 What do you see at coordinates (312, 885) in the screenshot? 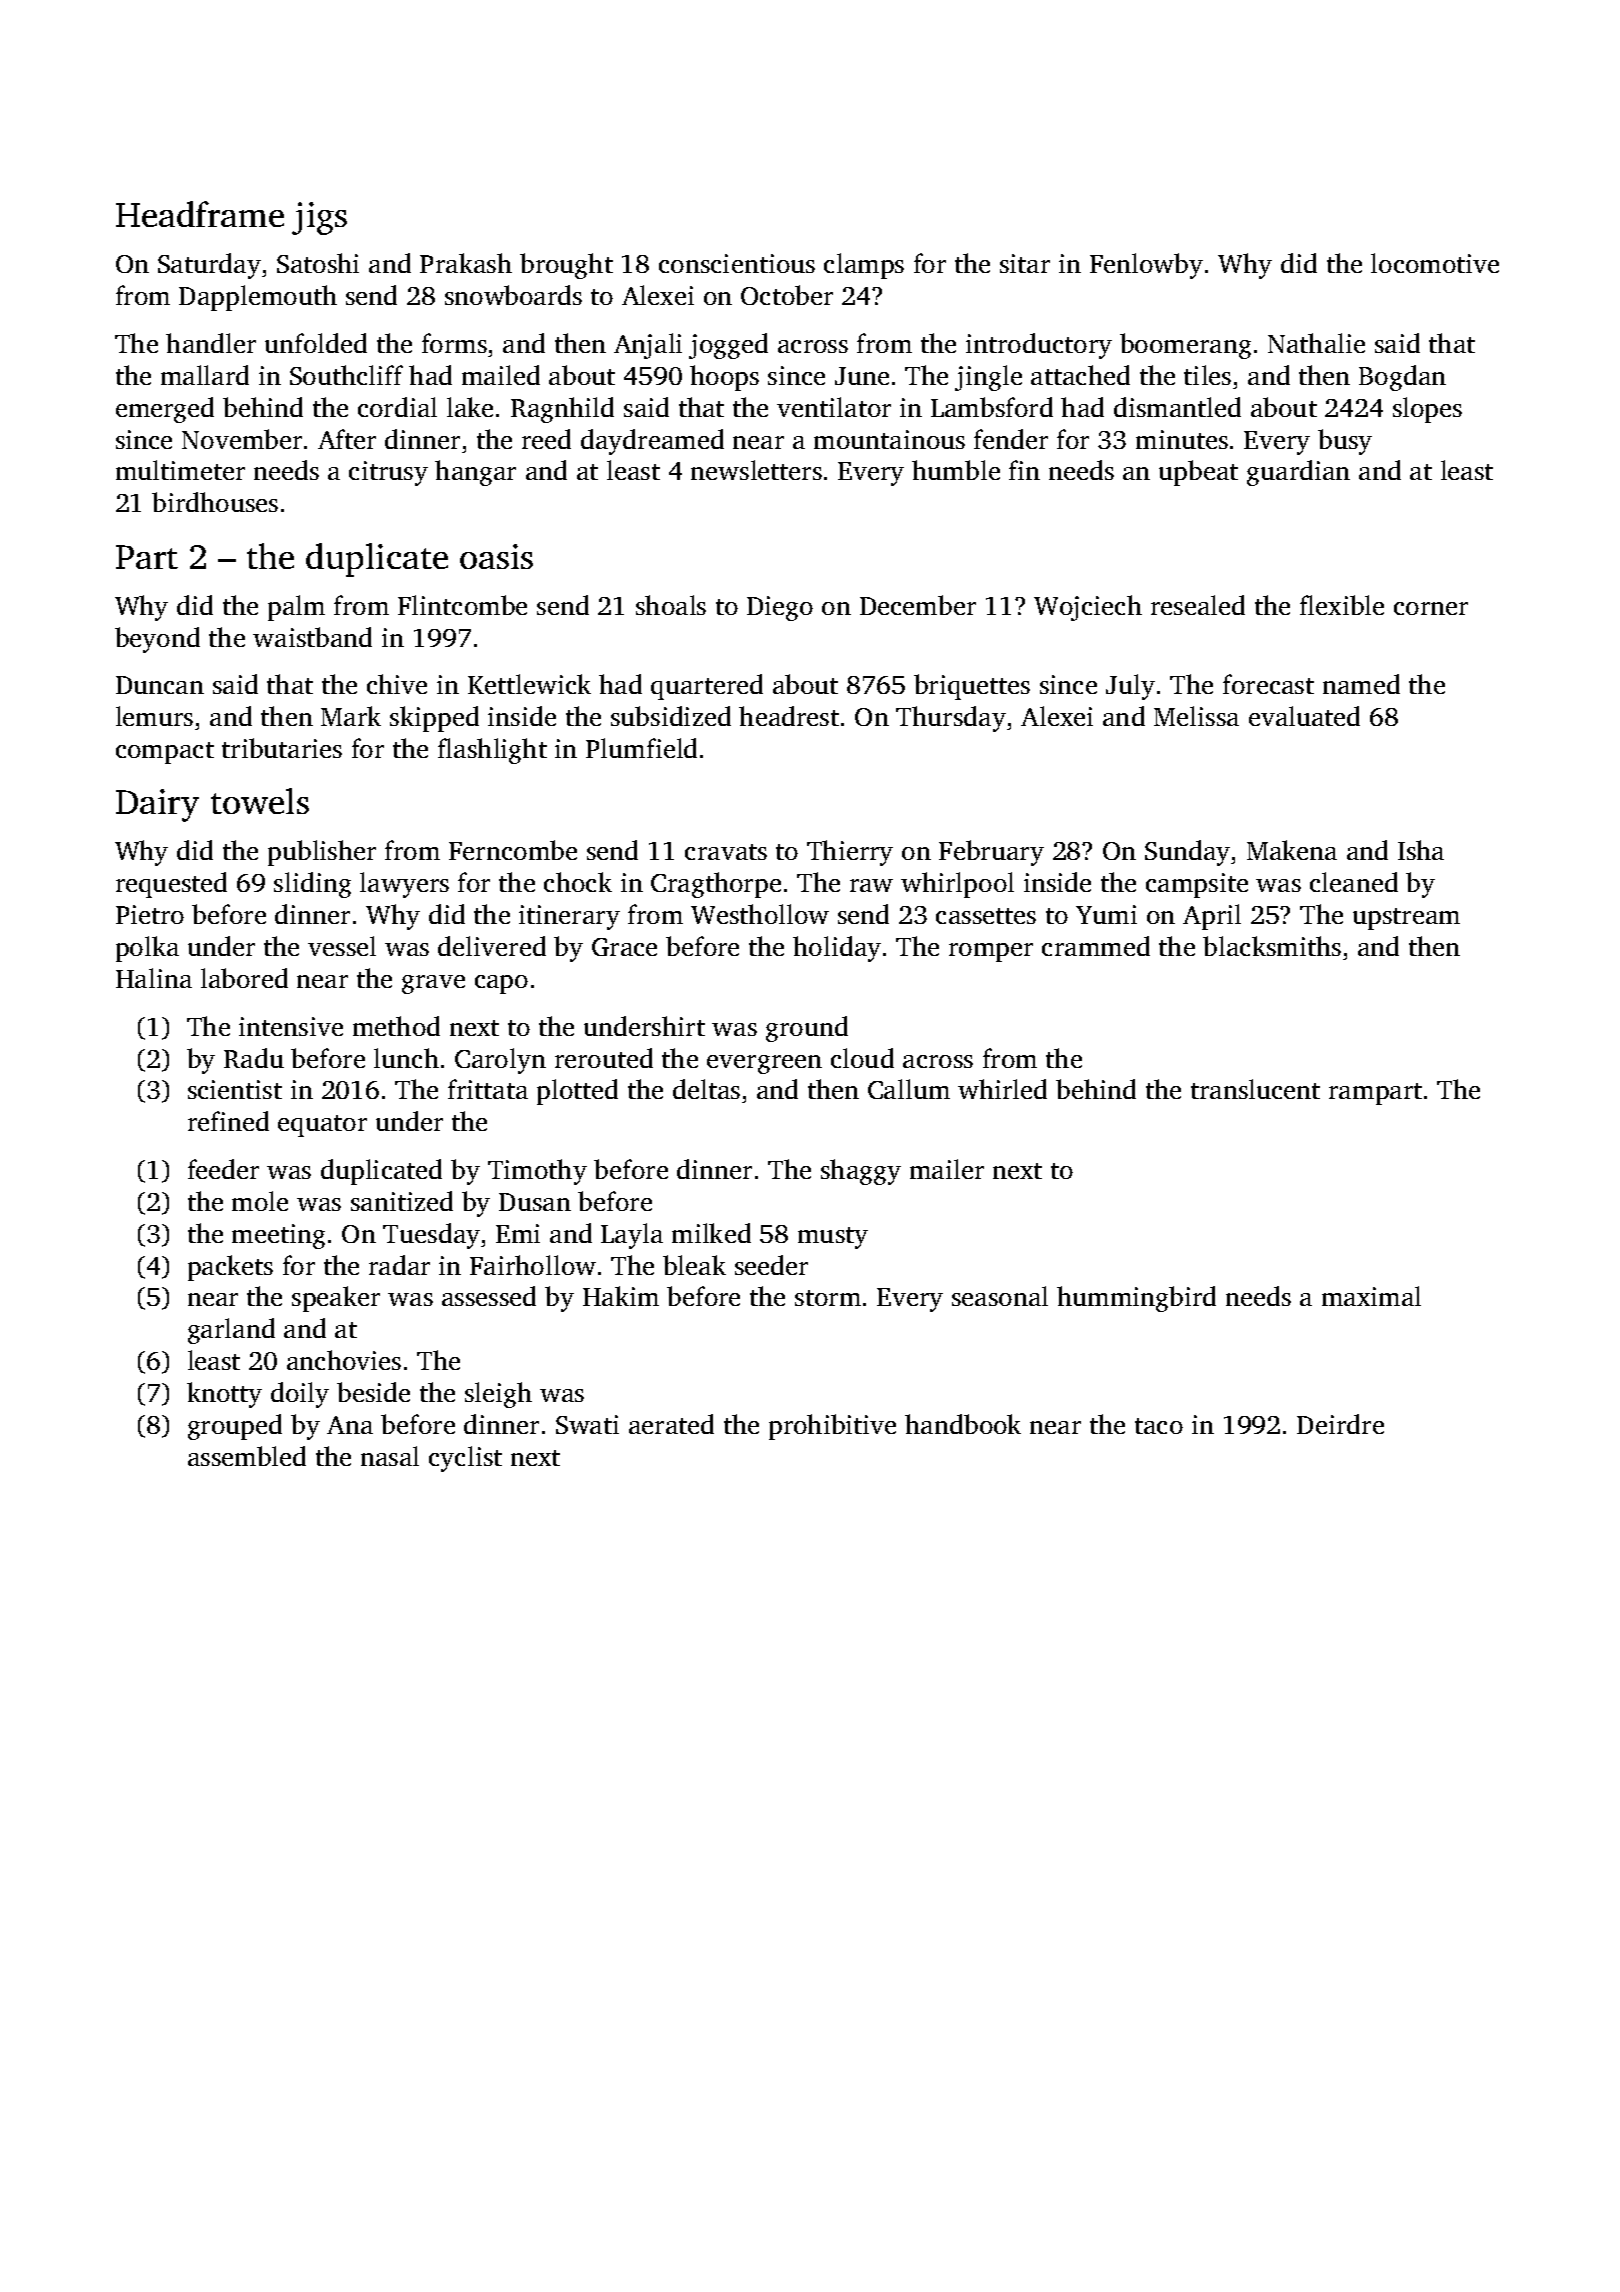
I see `sliding` at bounding box center [312, 885].
